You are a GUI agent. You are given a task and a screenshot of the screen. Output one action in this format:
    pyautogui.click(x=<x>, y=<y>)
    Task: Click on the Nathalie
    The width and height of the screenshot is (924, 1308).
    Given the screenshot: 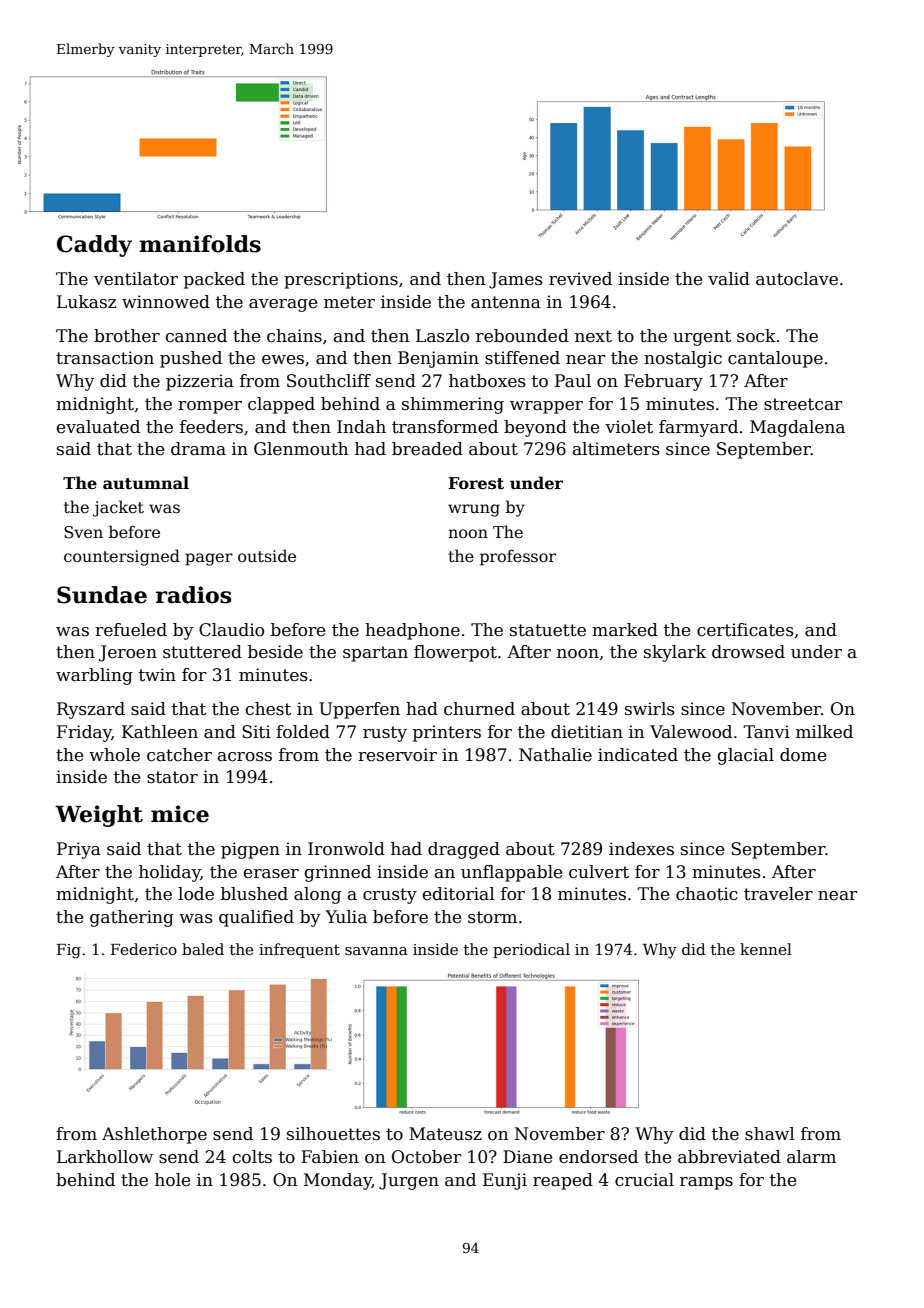 What is the action you would take?
    pyautogui.click(x=555, y=755)
